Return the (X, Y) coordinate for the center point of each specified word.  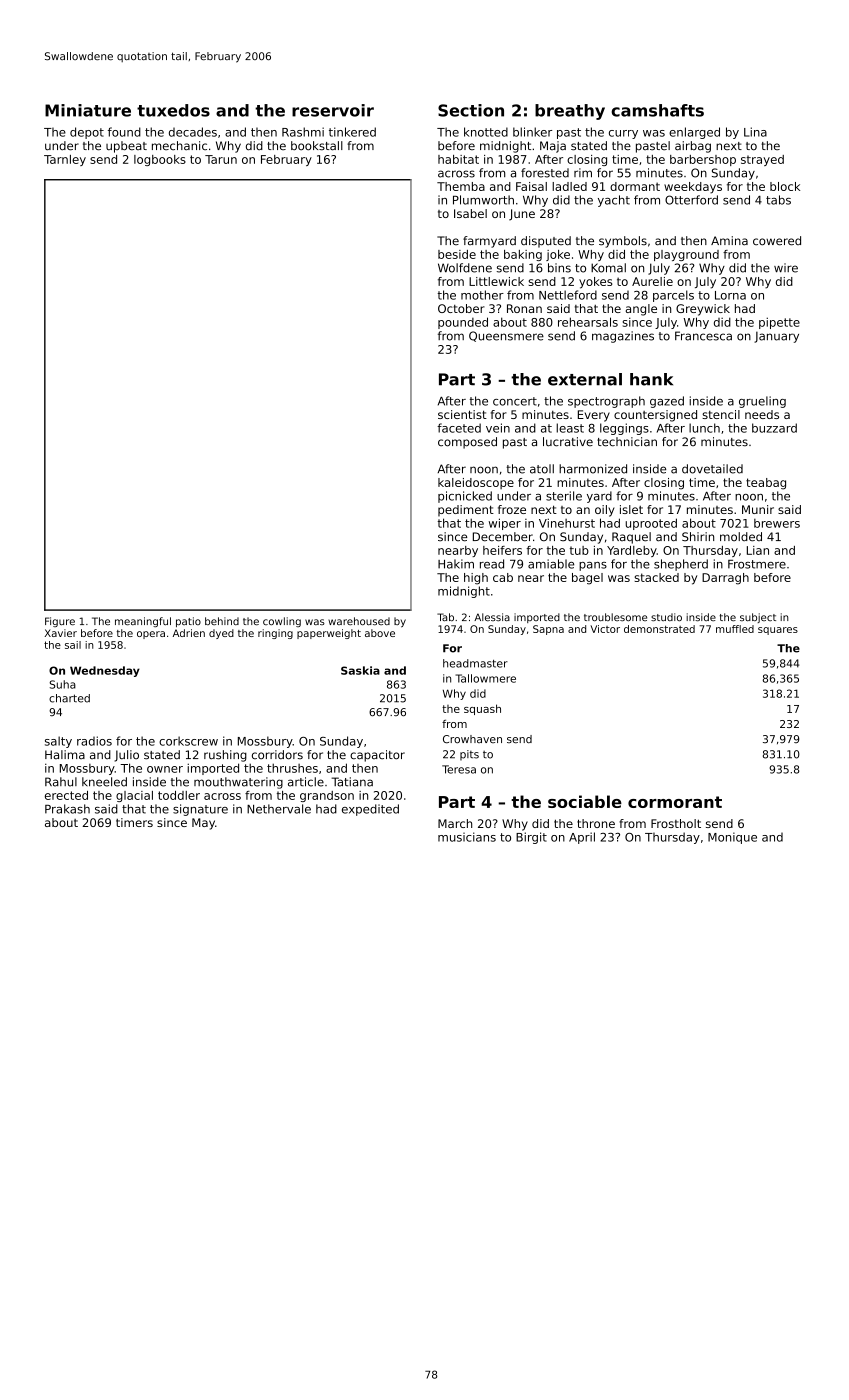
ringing (275, 634)
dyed (221, 634)
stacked (657, 577)
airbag (693, 147)
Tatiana (352, 782)
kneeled (104, 782)
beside (457, 254)
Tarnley (65, 160)
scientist (462, 414)
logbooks (160, 160)
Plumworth (483, 200)
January (776, 337)
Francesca (703, 336)
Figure (60, 622)
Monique (732, 838)
